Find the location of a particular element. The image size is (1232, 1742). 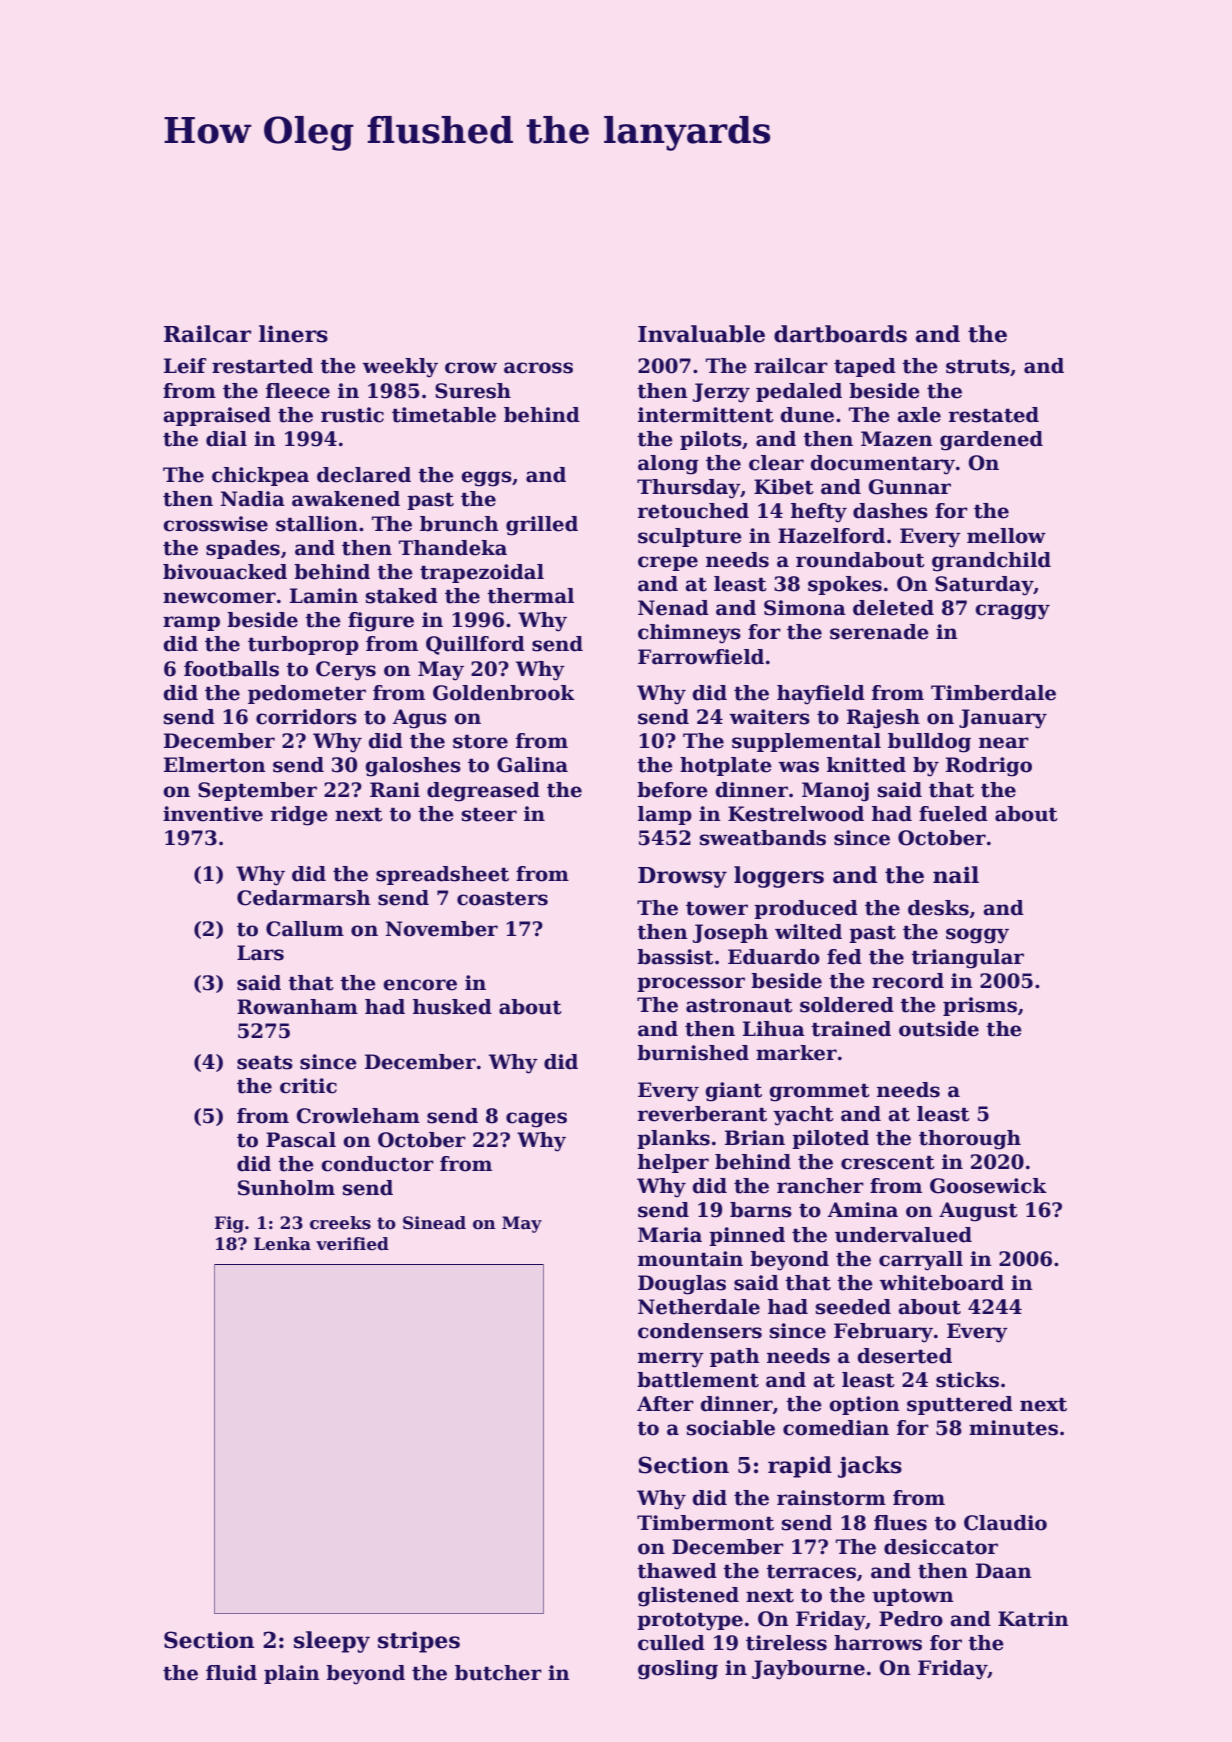

minutes is located at coordinates (1013, 1428).
